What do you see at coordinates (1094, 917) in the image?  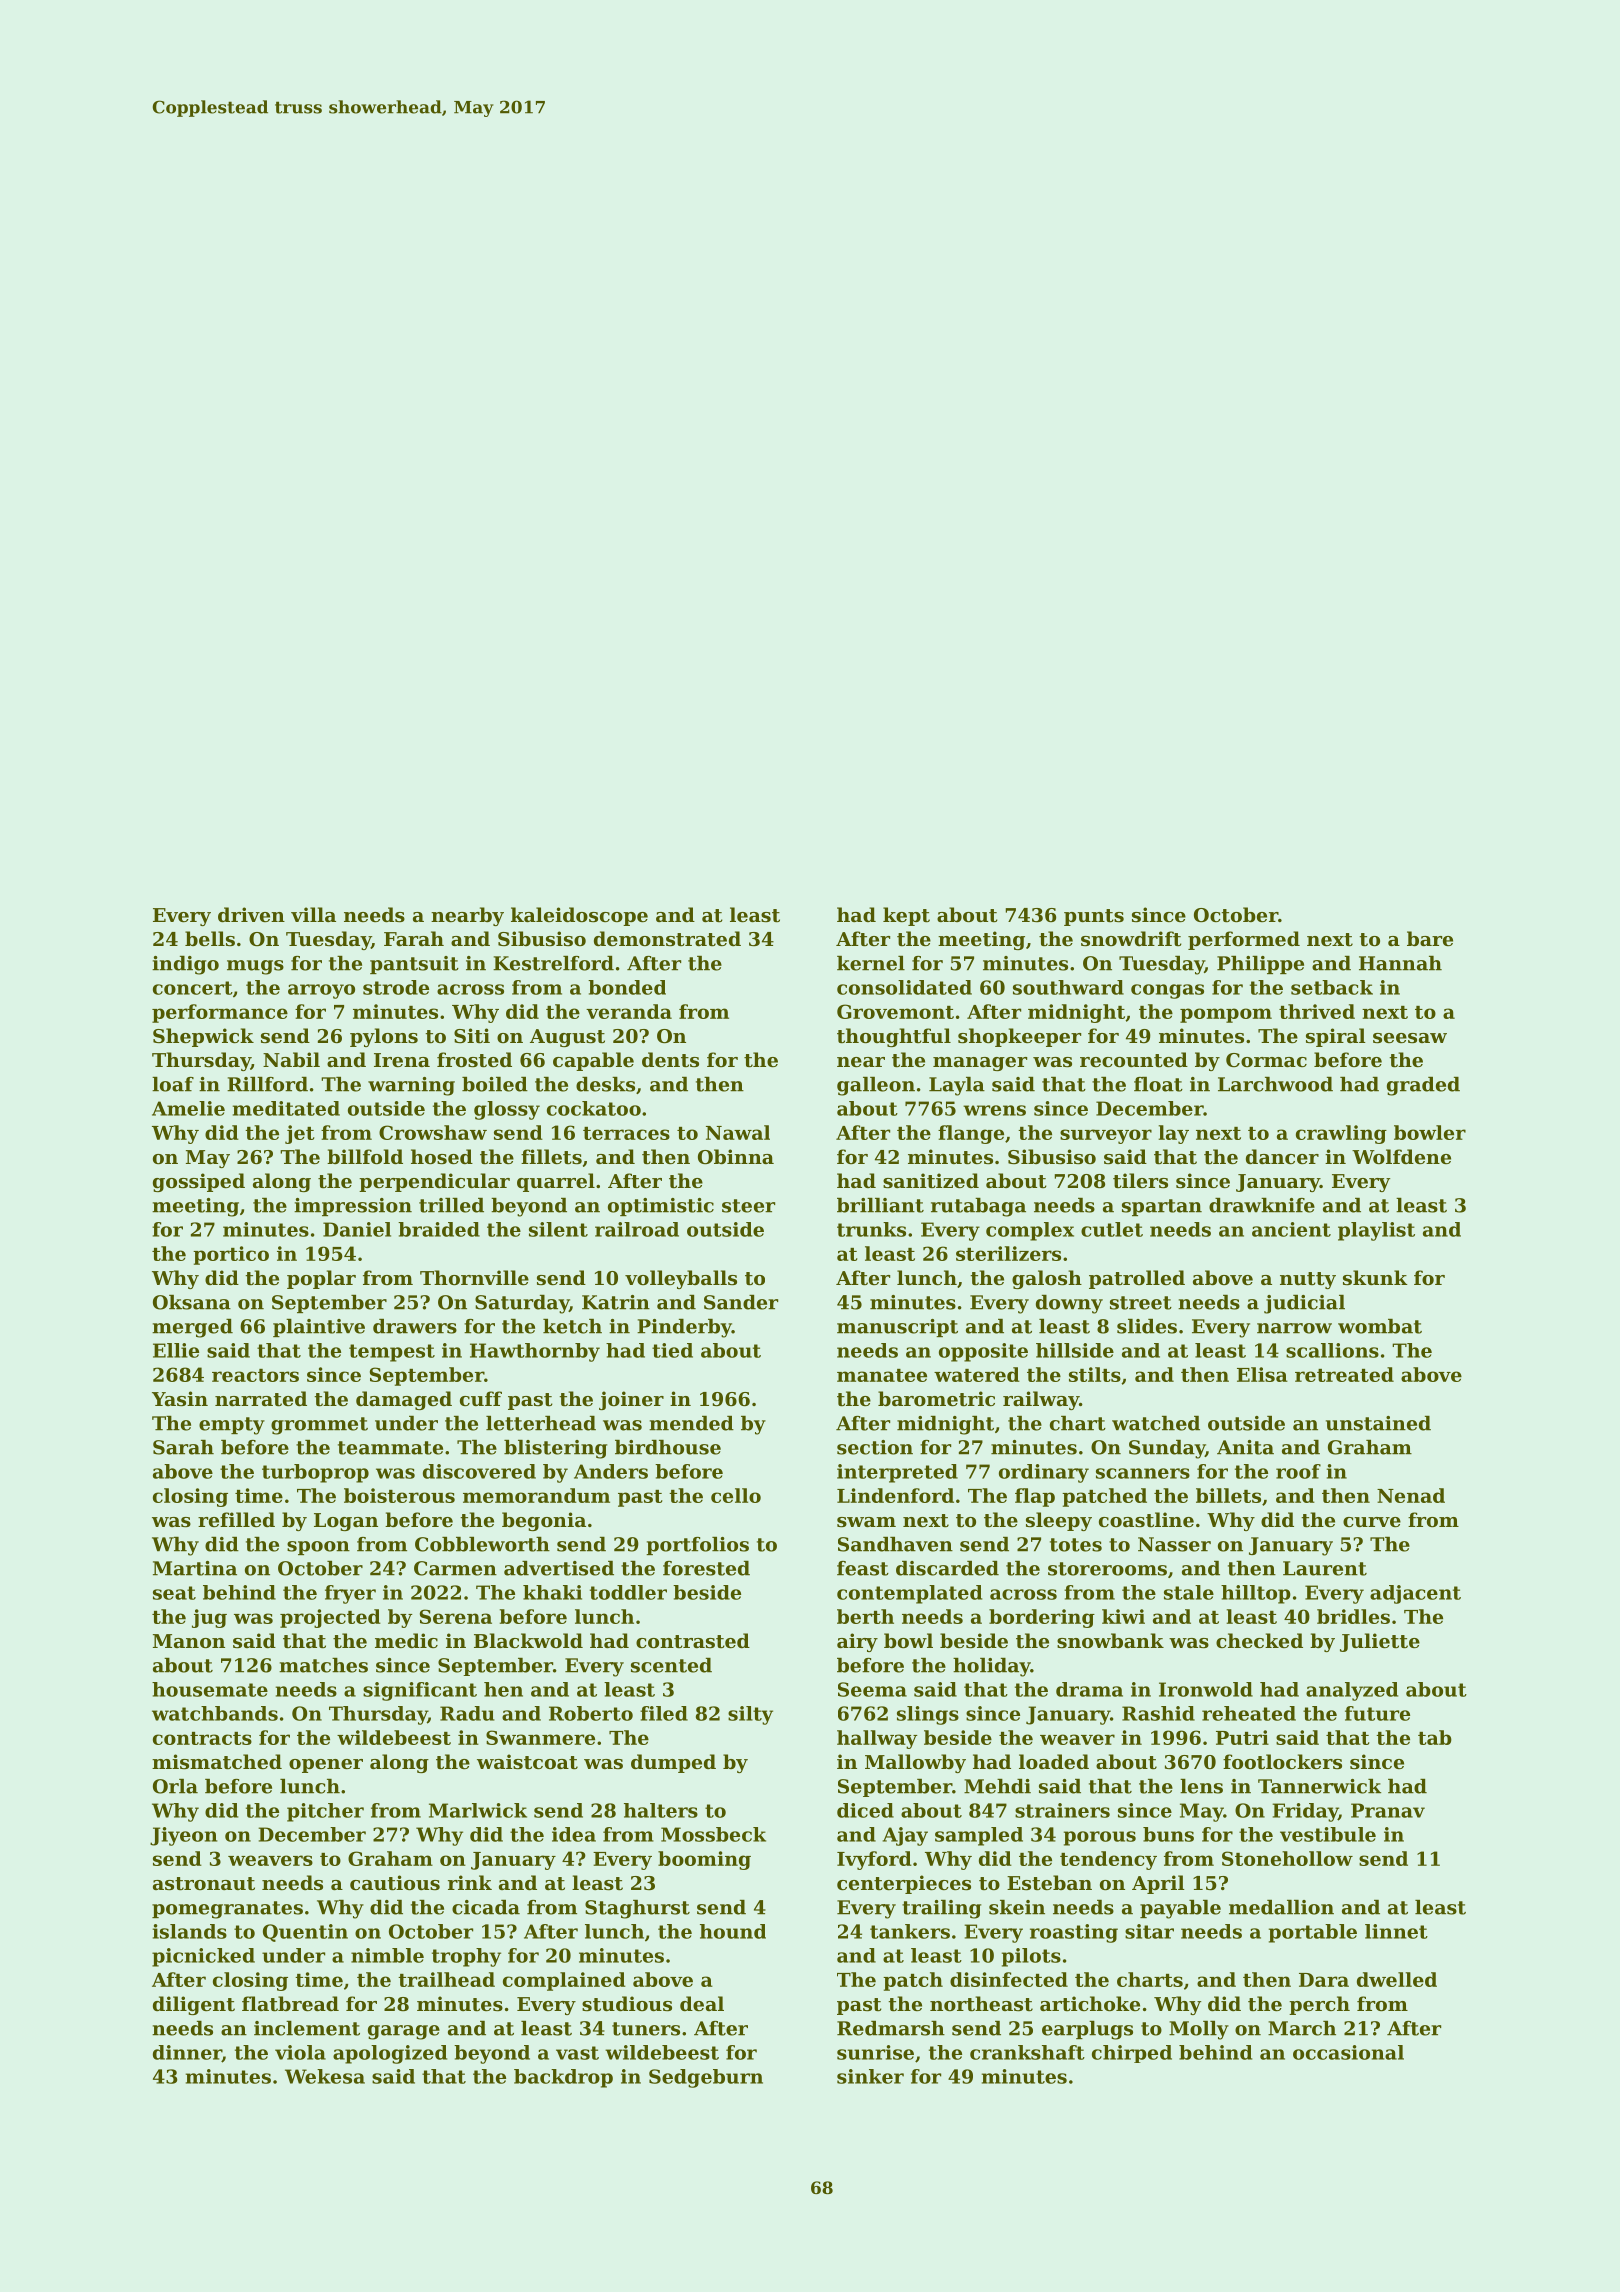 I see `punts` at bounding box center [1094, 917].
